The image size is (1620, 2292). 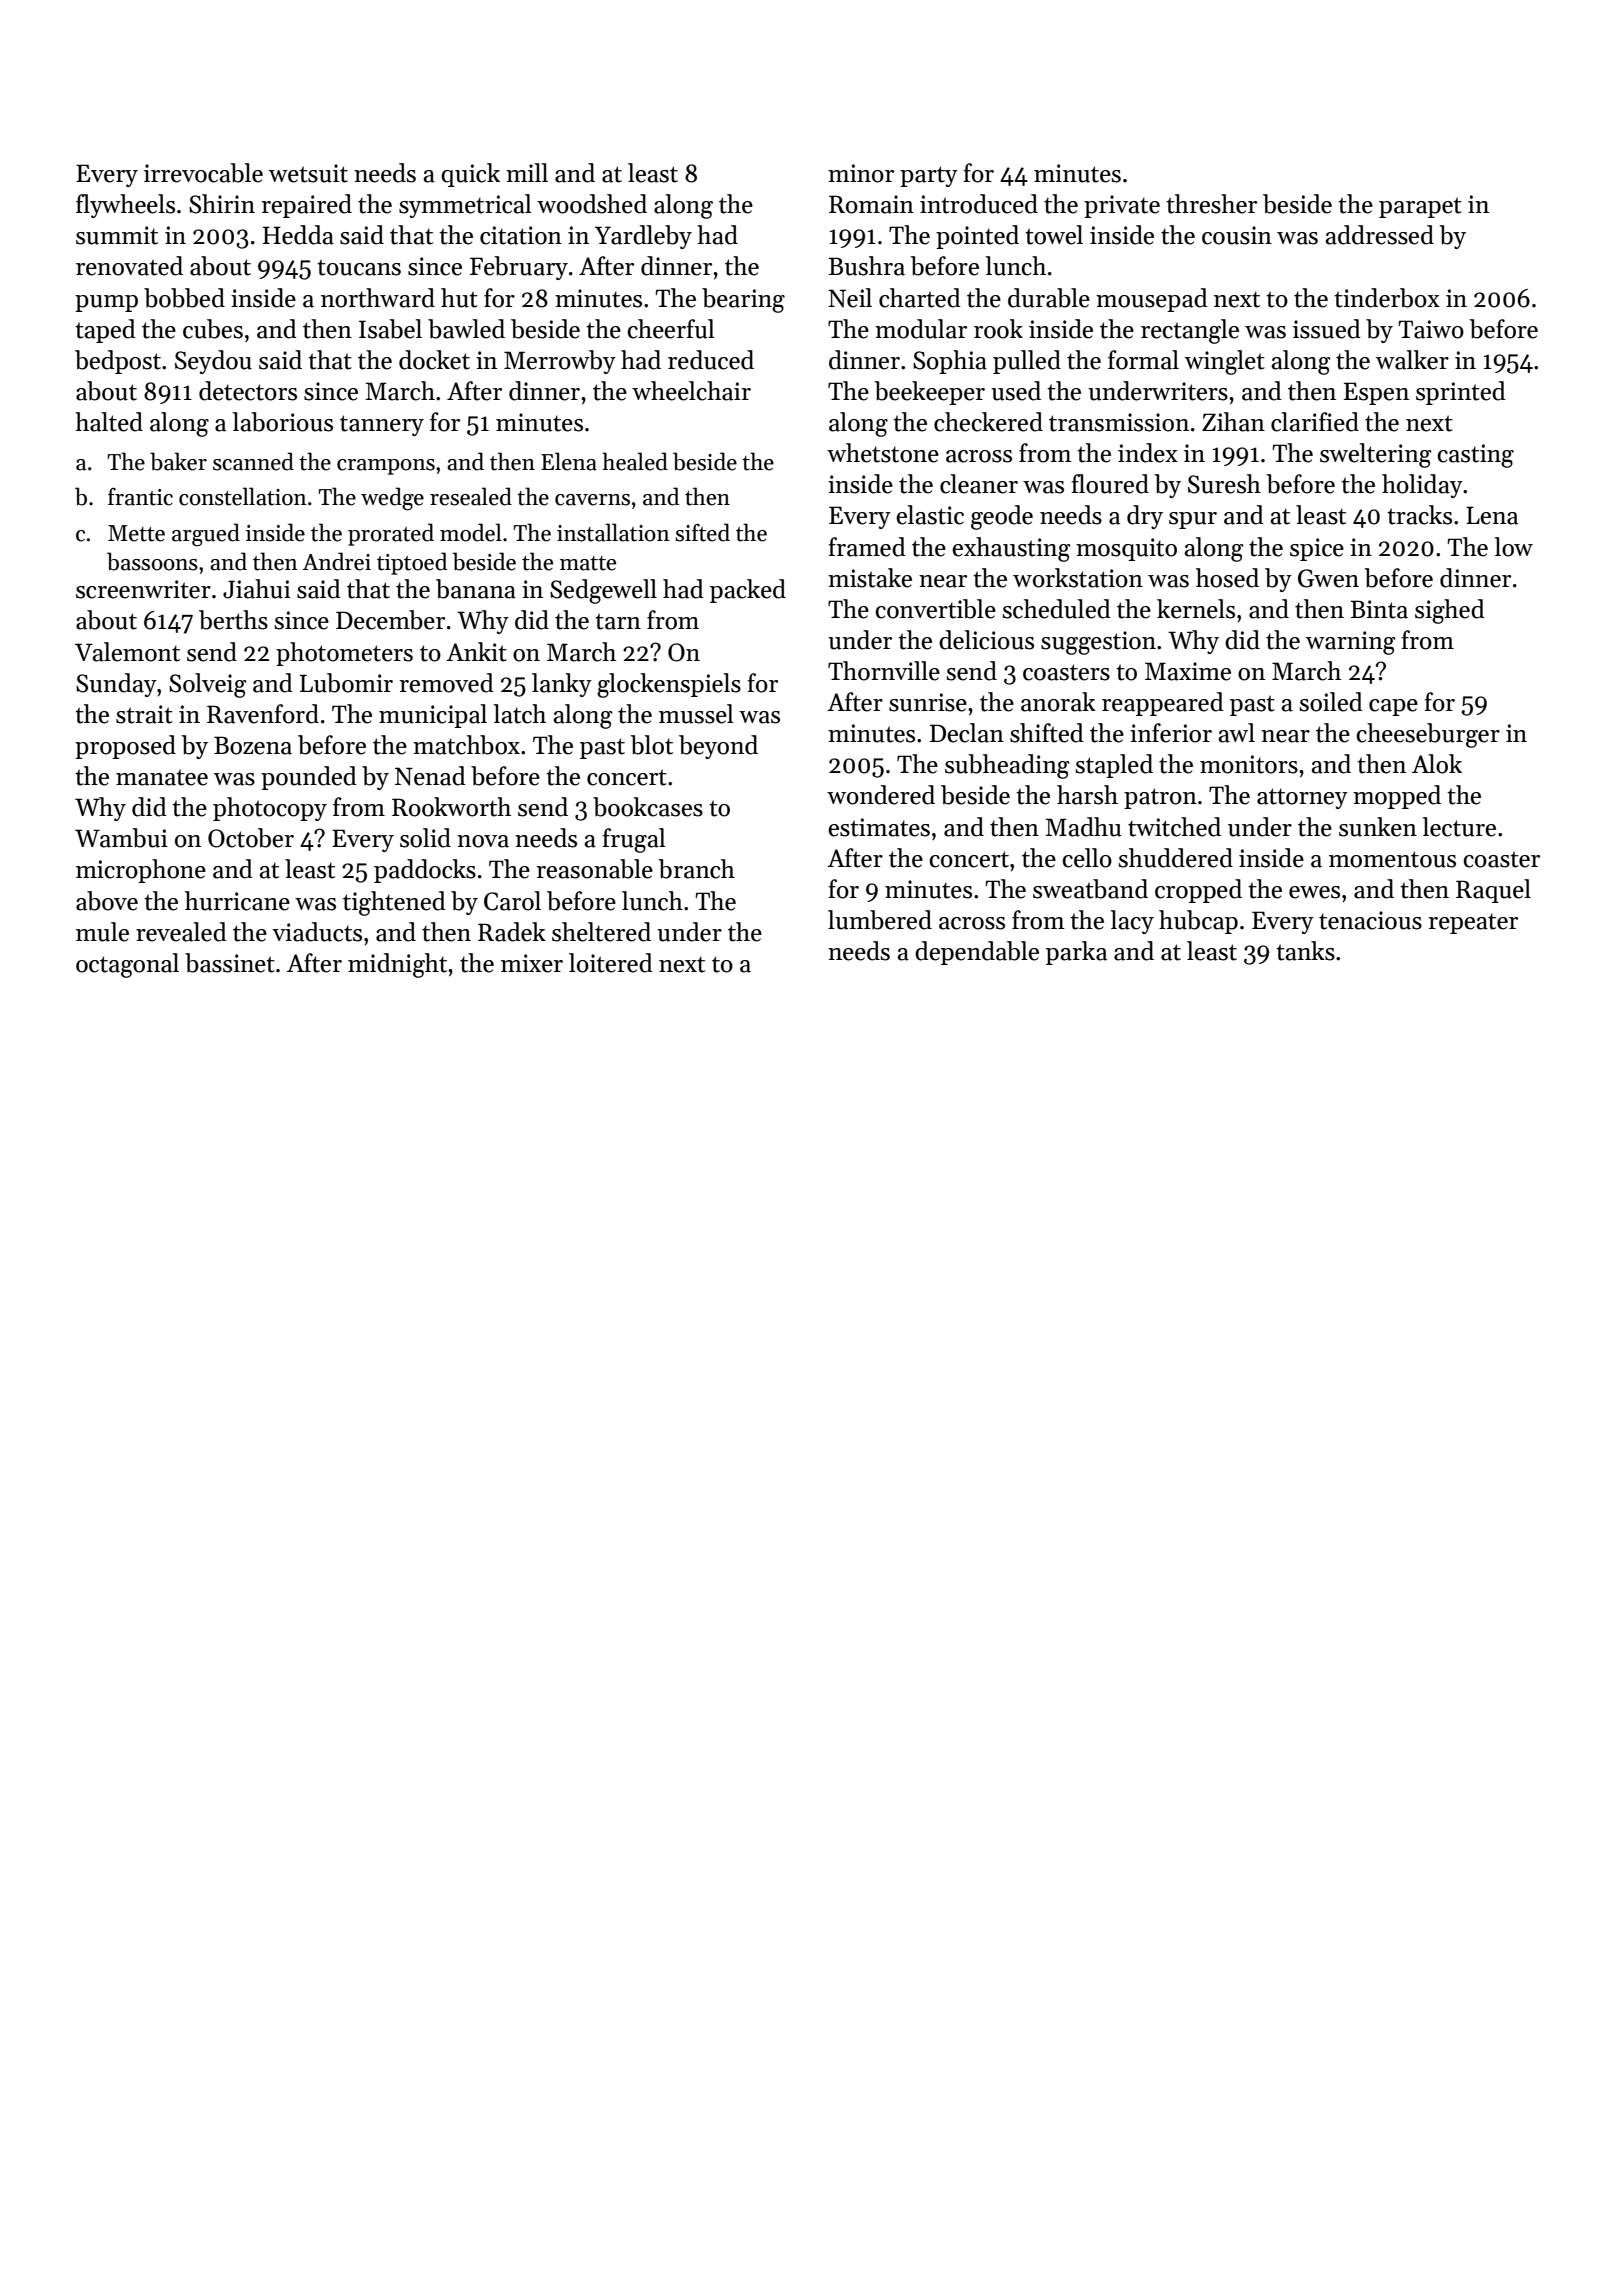 I want to click on loitered, so click(x=611, y=963).
